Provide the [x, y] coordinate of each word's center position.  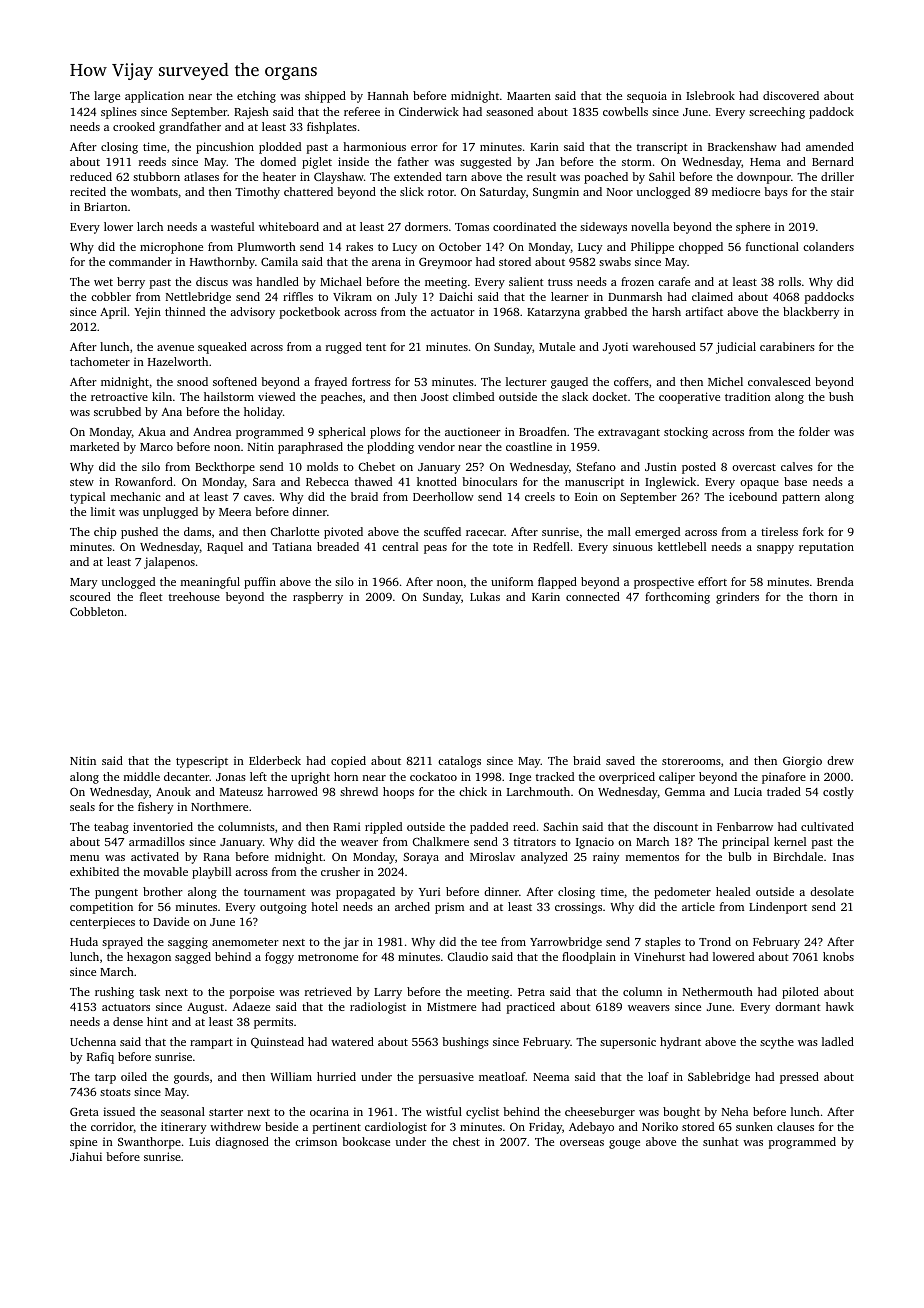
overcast [754, 467]
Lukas [485, 596]
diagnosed [242, 1143]
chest [466, 1141]
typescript [202, 762]
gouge [624, 1144]
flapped [557, 583]
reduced [91, 176]
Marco [156, 447]
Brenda [835, 581]
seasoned [509, 111]
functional [772, 246]
